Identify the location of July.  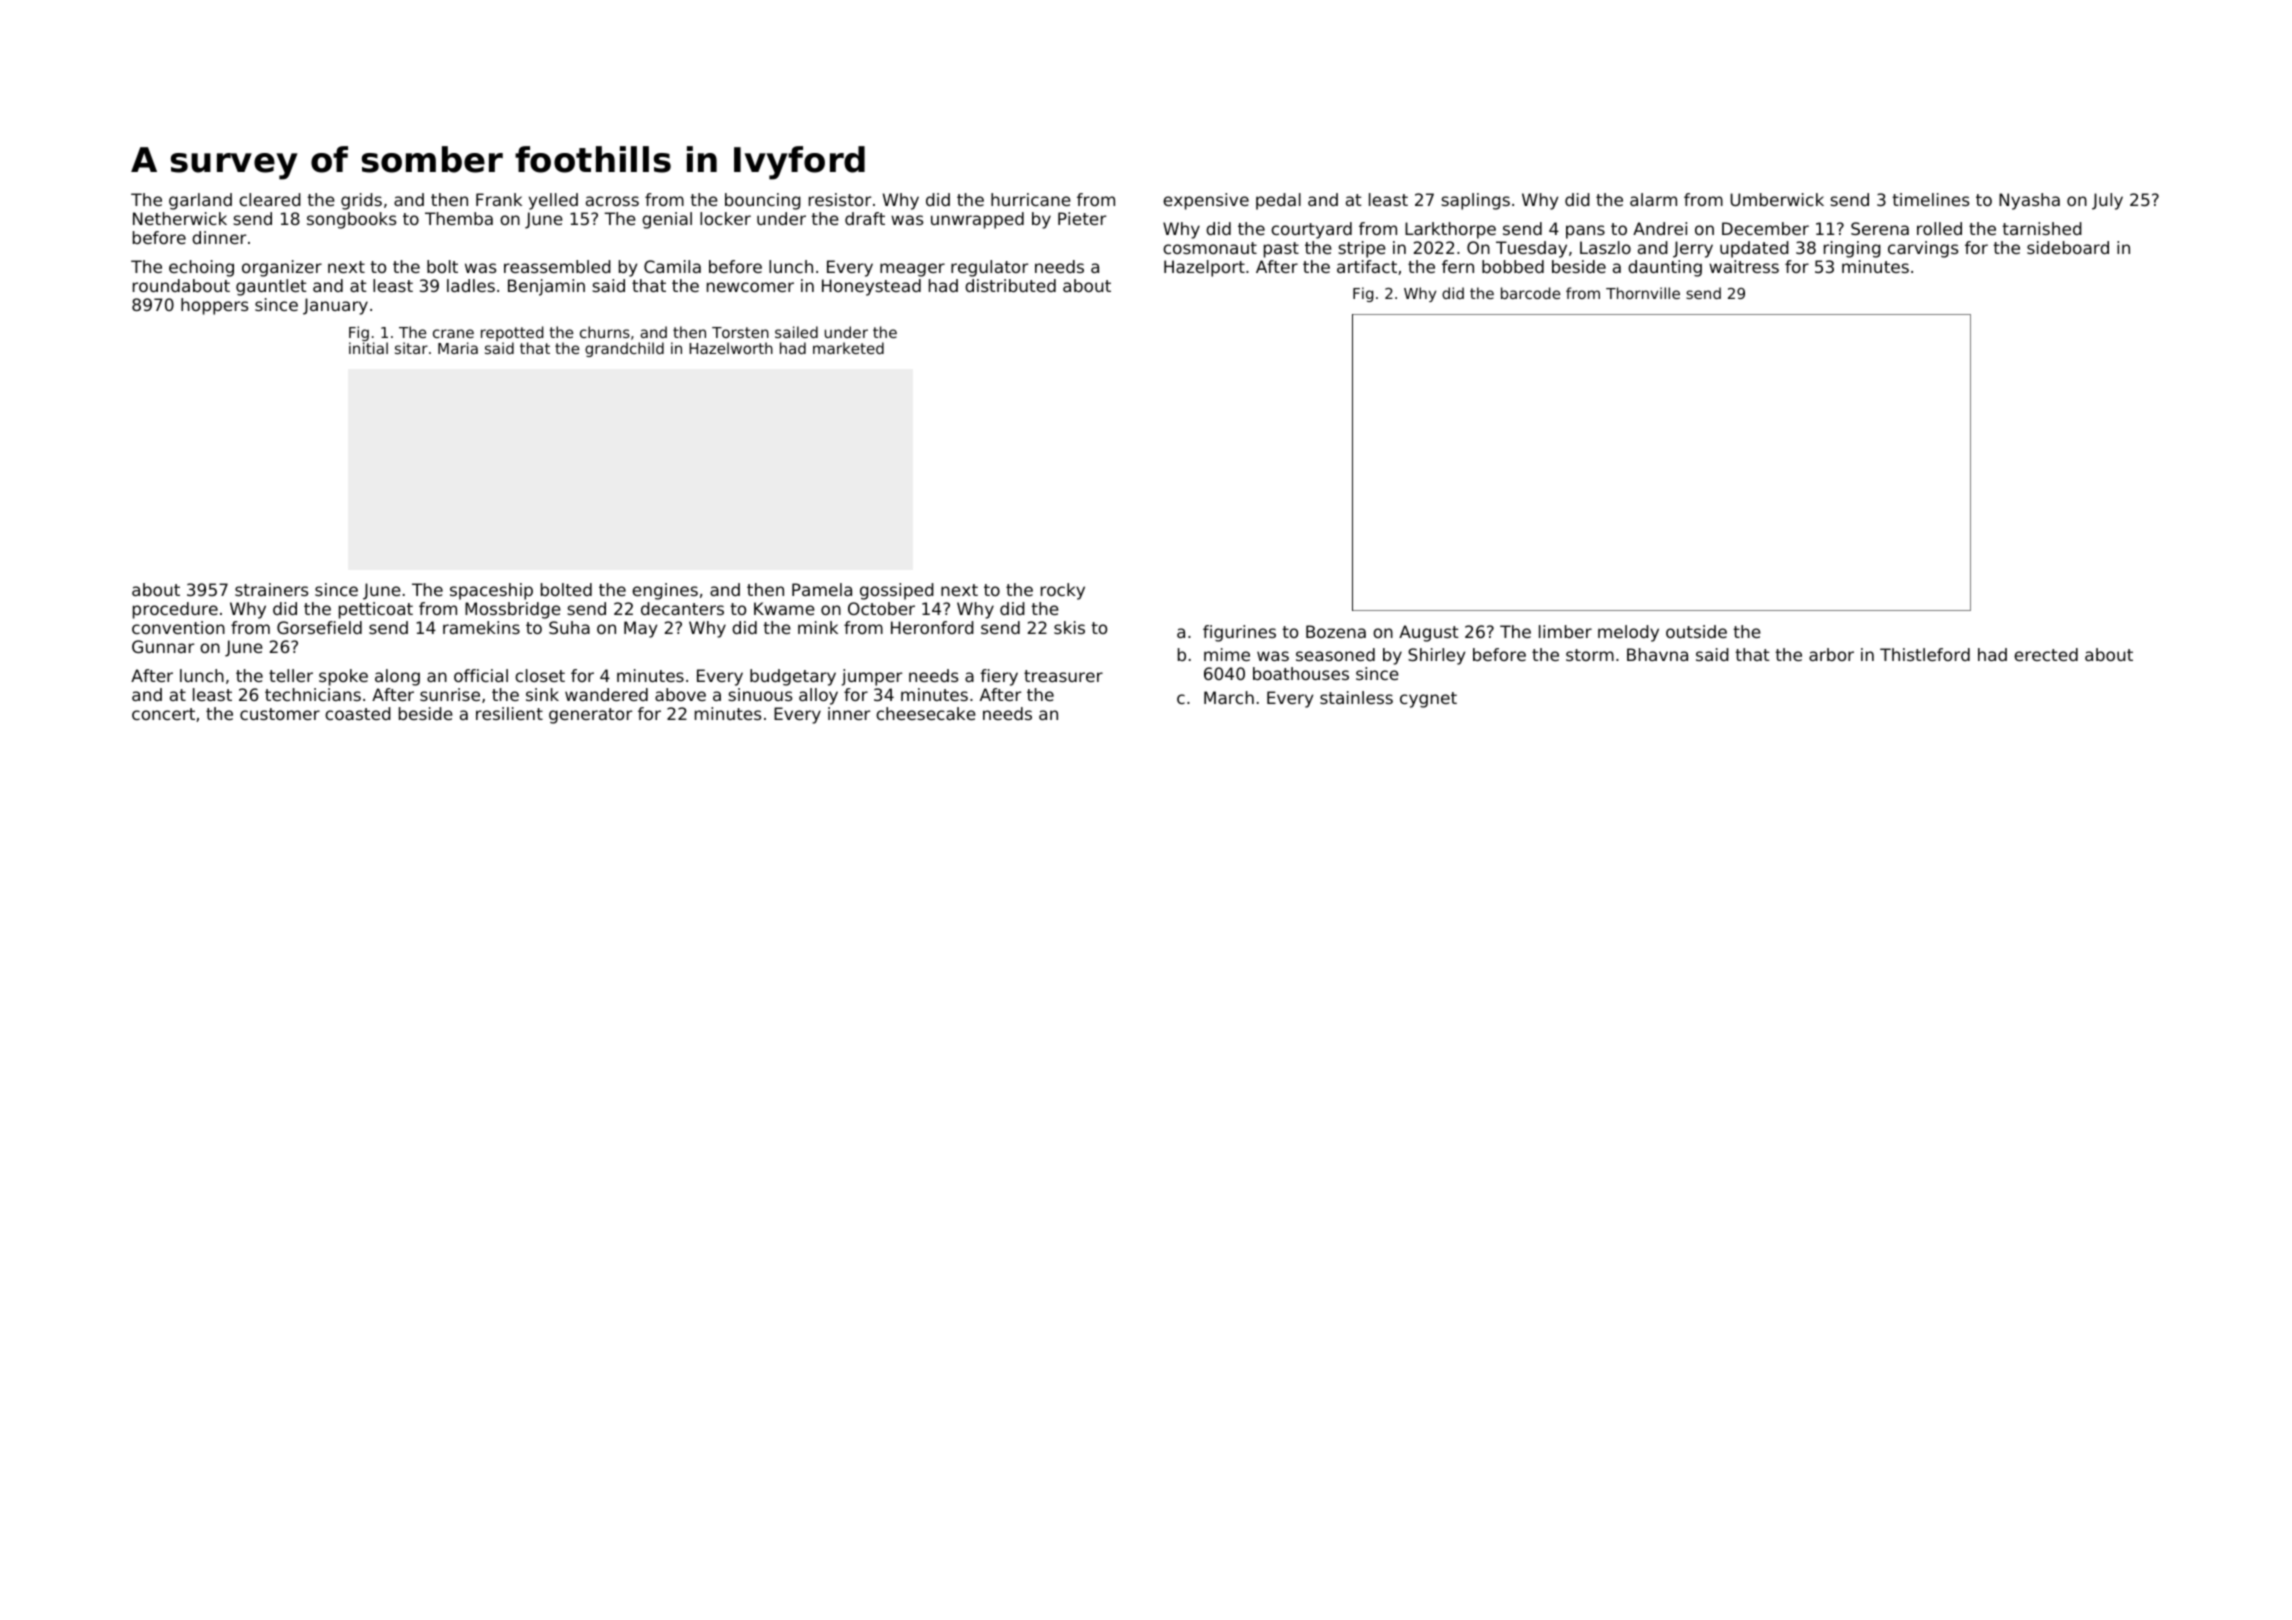
(2107, 201).
